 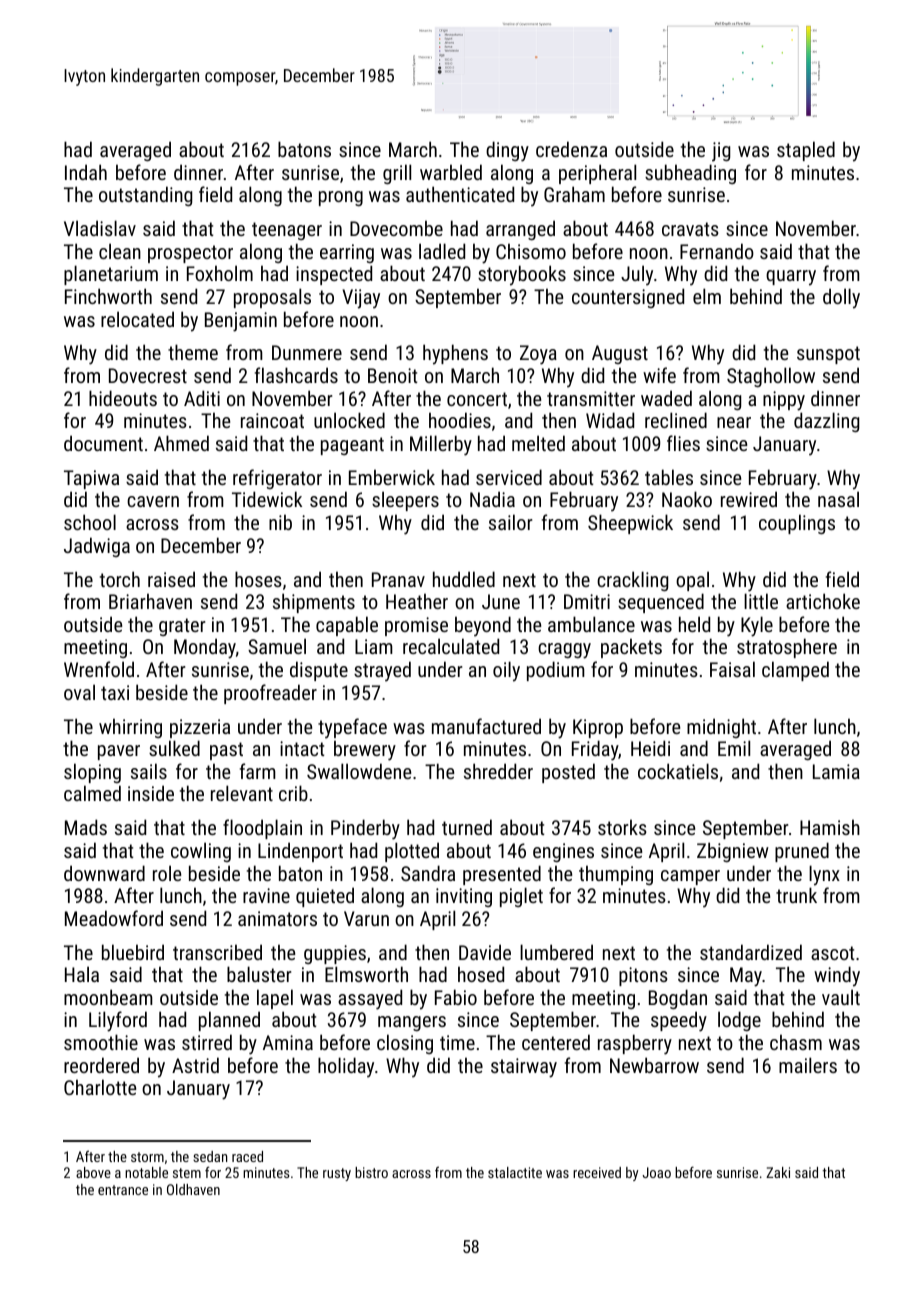 I want to click on dazzling, so click(x=826, y=422).
